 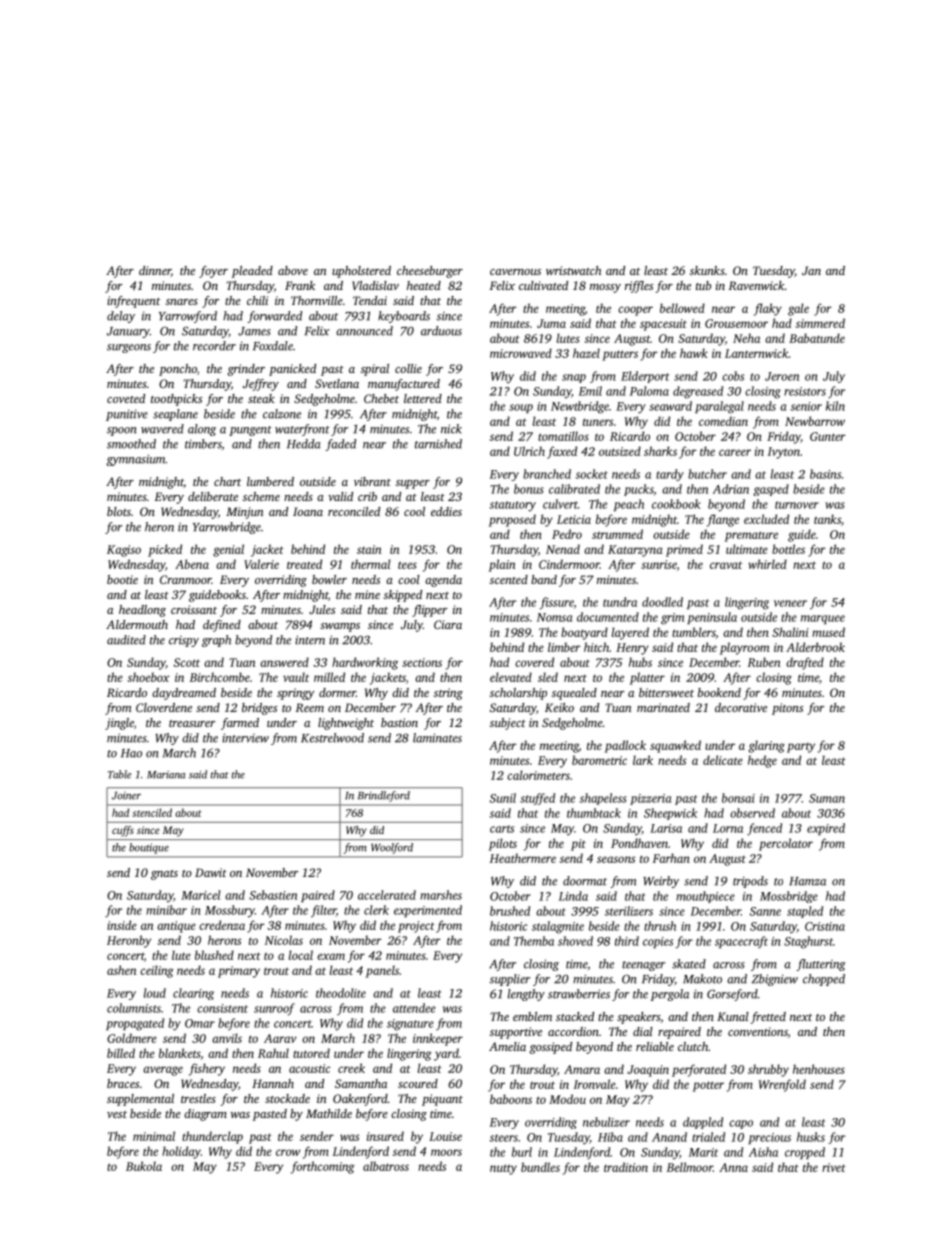 I want to click on Heathermere, so click(x=523, y=858).
